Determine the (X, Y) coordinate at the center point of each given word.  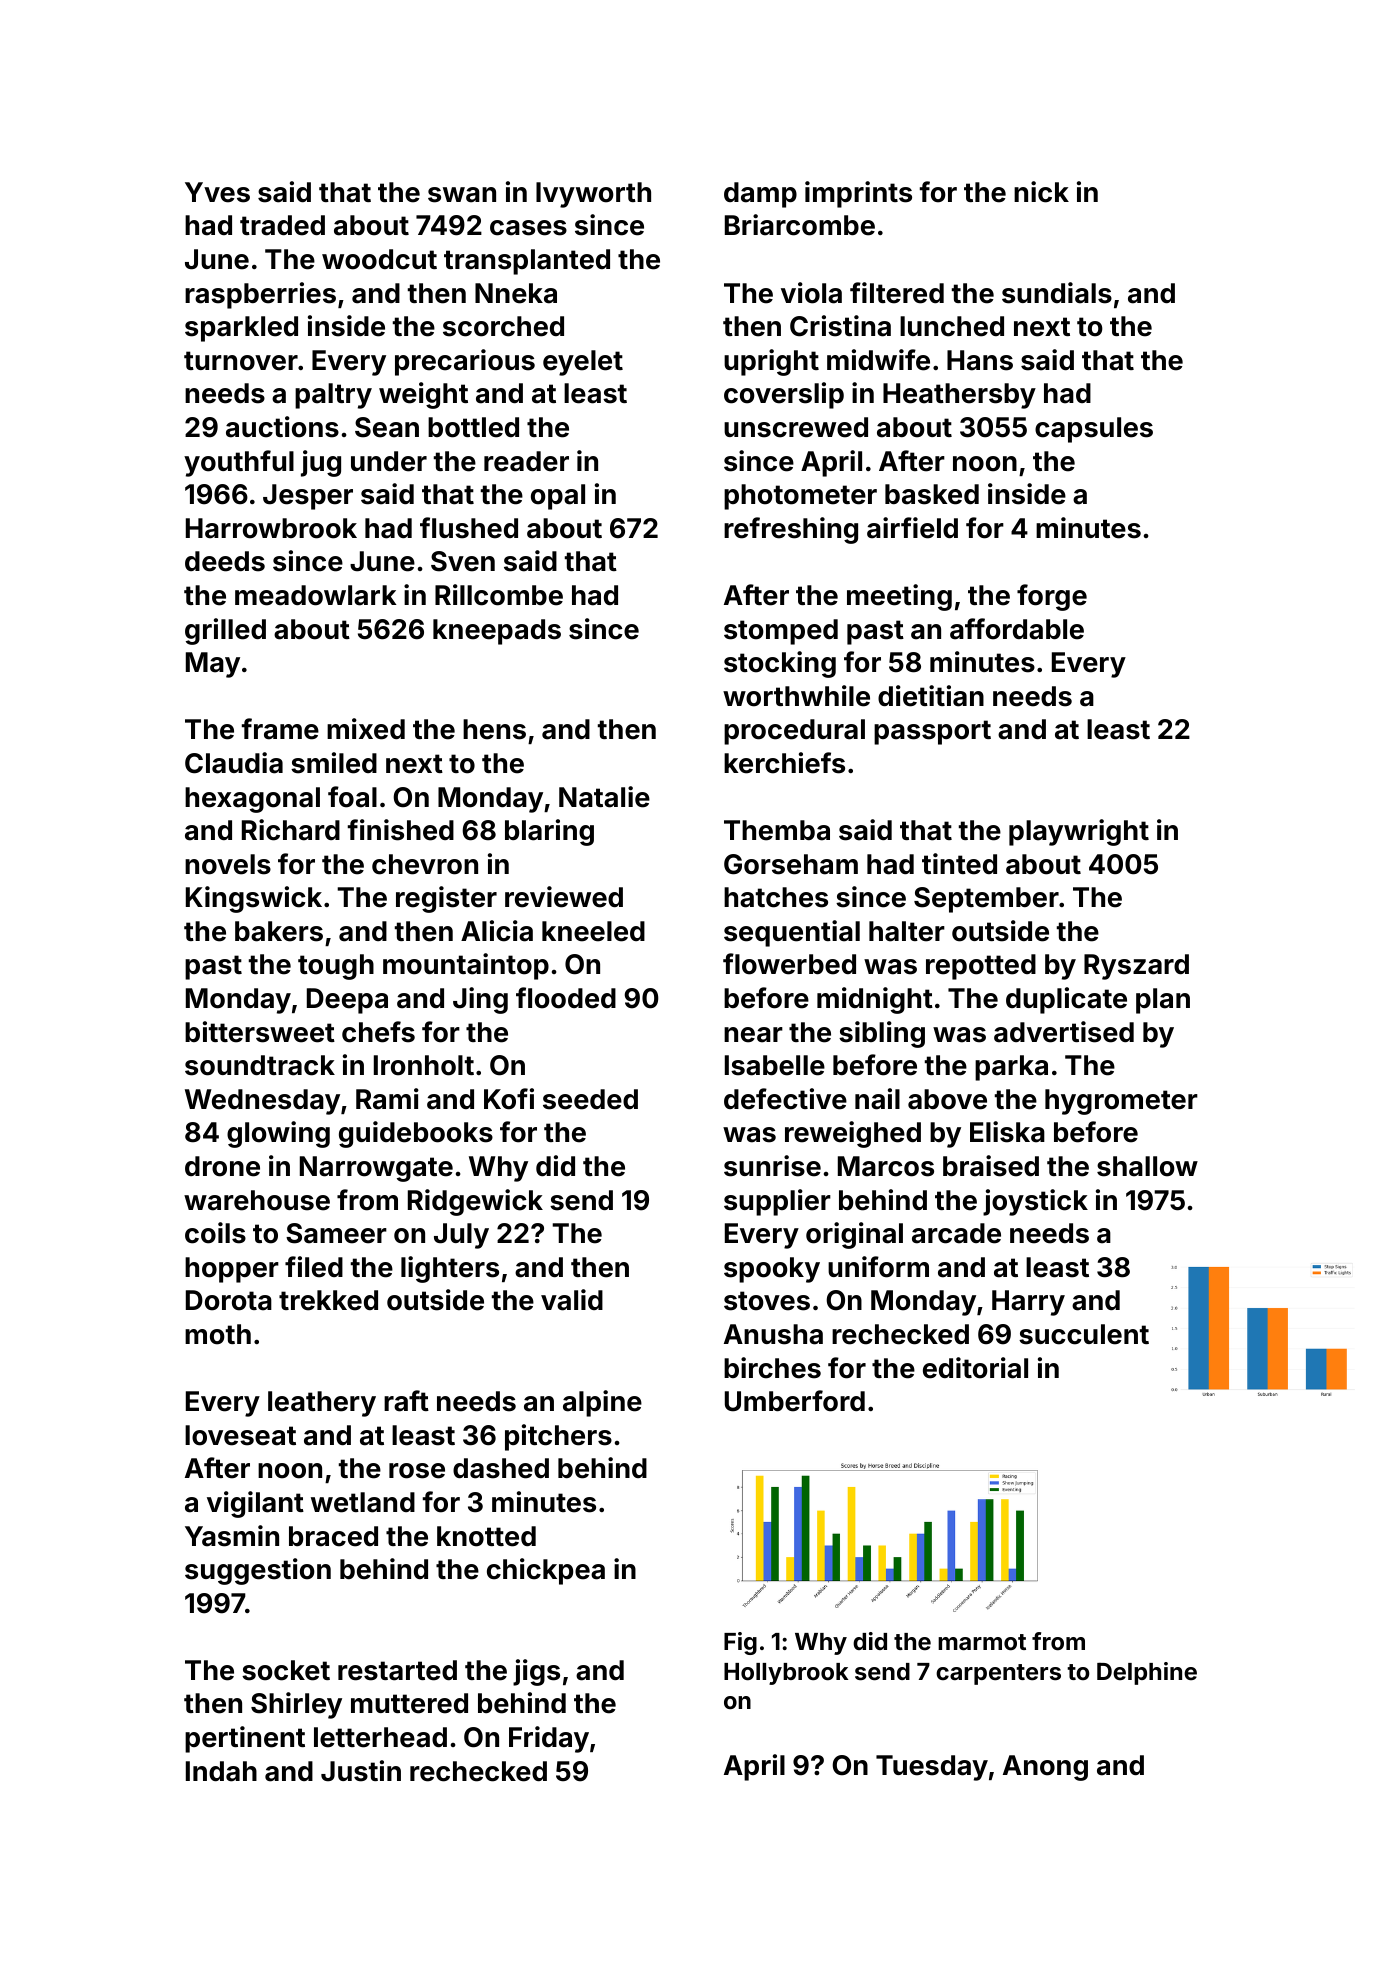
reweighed (853, 1134)
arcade (956, 1233)
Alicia (497, 931)
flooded (566, 998)
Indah (221, 1771)
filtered (897, 293)
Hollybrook (786, 1674)
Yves (217, 192)
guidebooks (416, 1134)
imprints (858, 194)
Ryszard (1136, 967)
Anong (1045, 1768)
